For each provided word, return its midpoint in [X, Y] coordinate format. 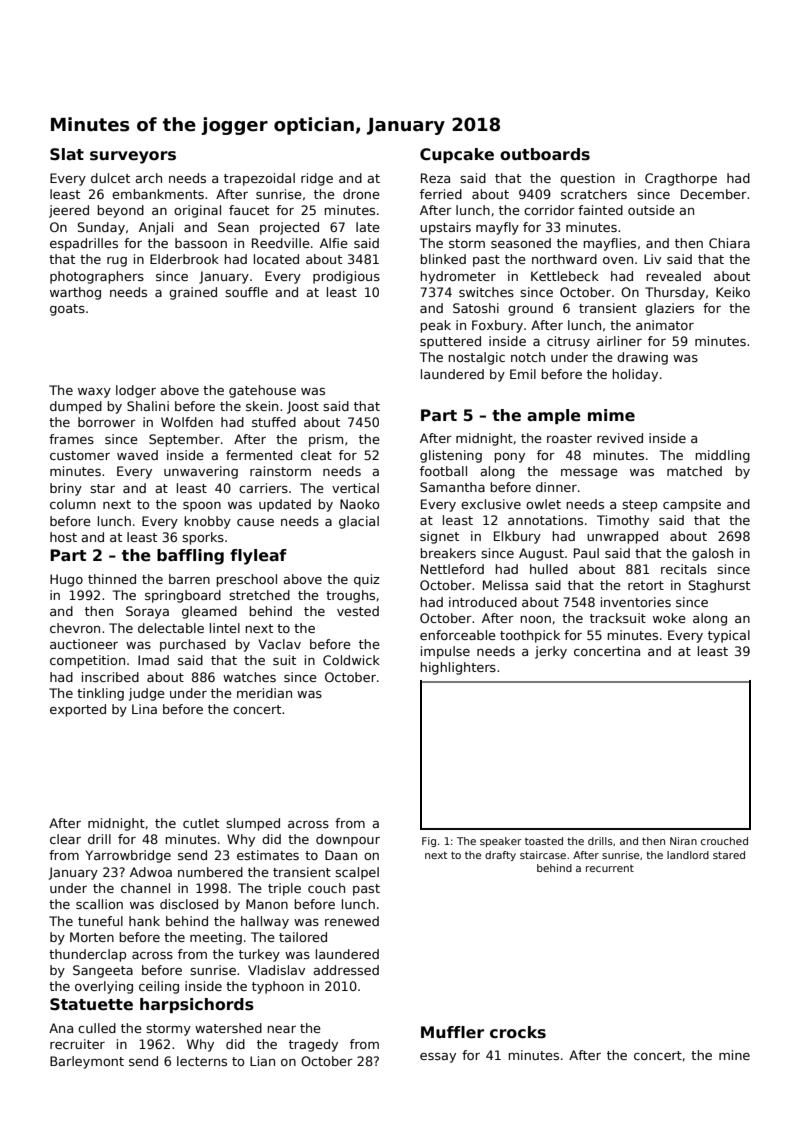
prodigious [346, 277]
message [589, 474]
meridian [264, 693]
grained [193, 293]
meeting [216, 938]
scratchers [594, 194]
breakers [448, 553]
